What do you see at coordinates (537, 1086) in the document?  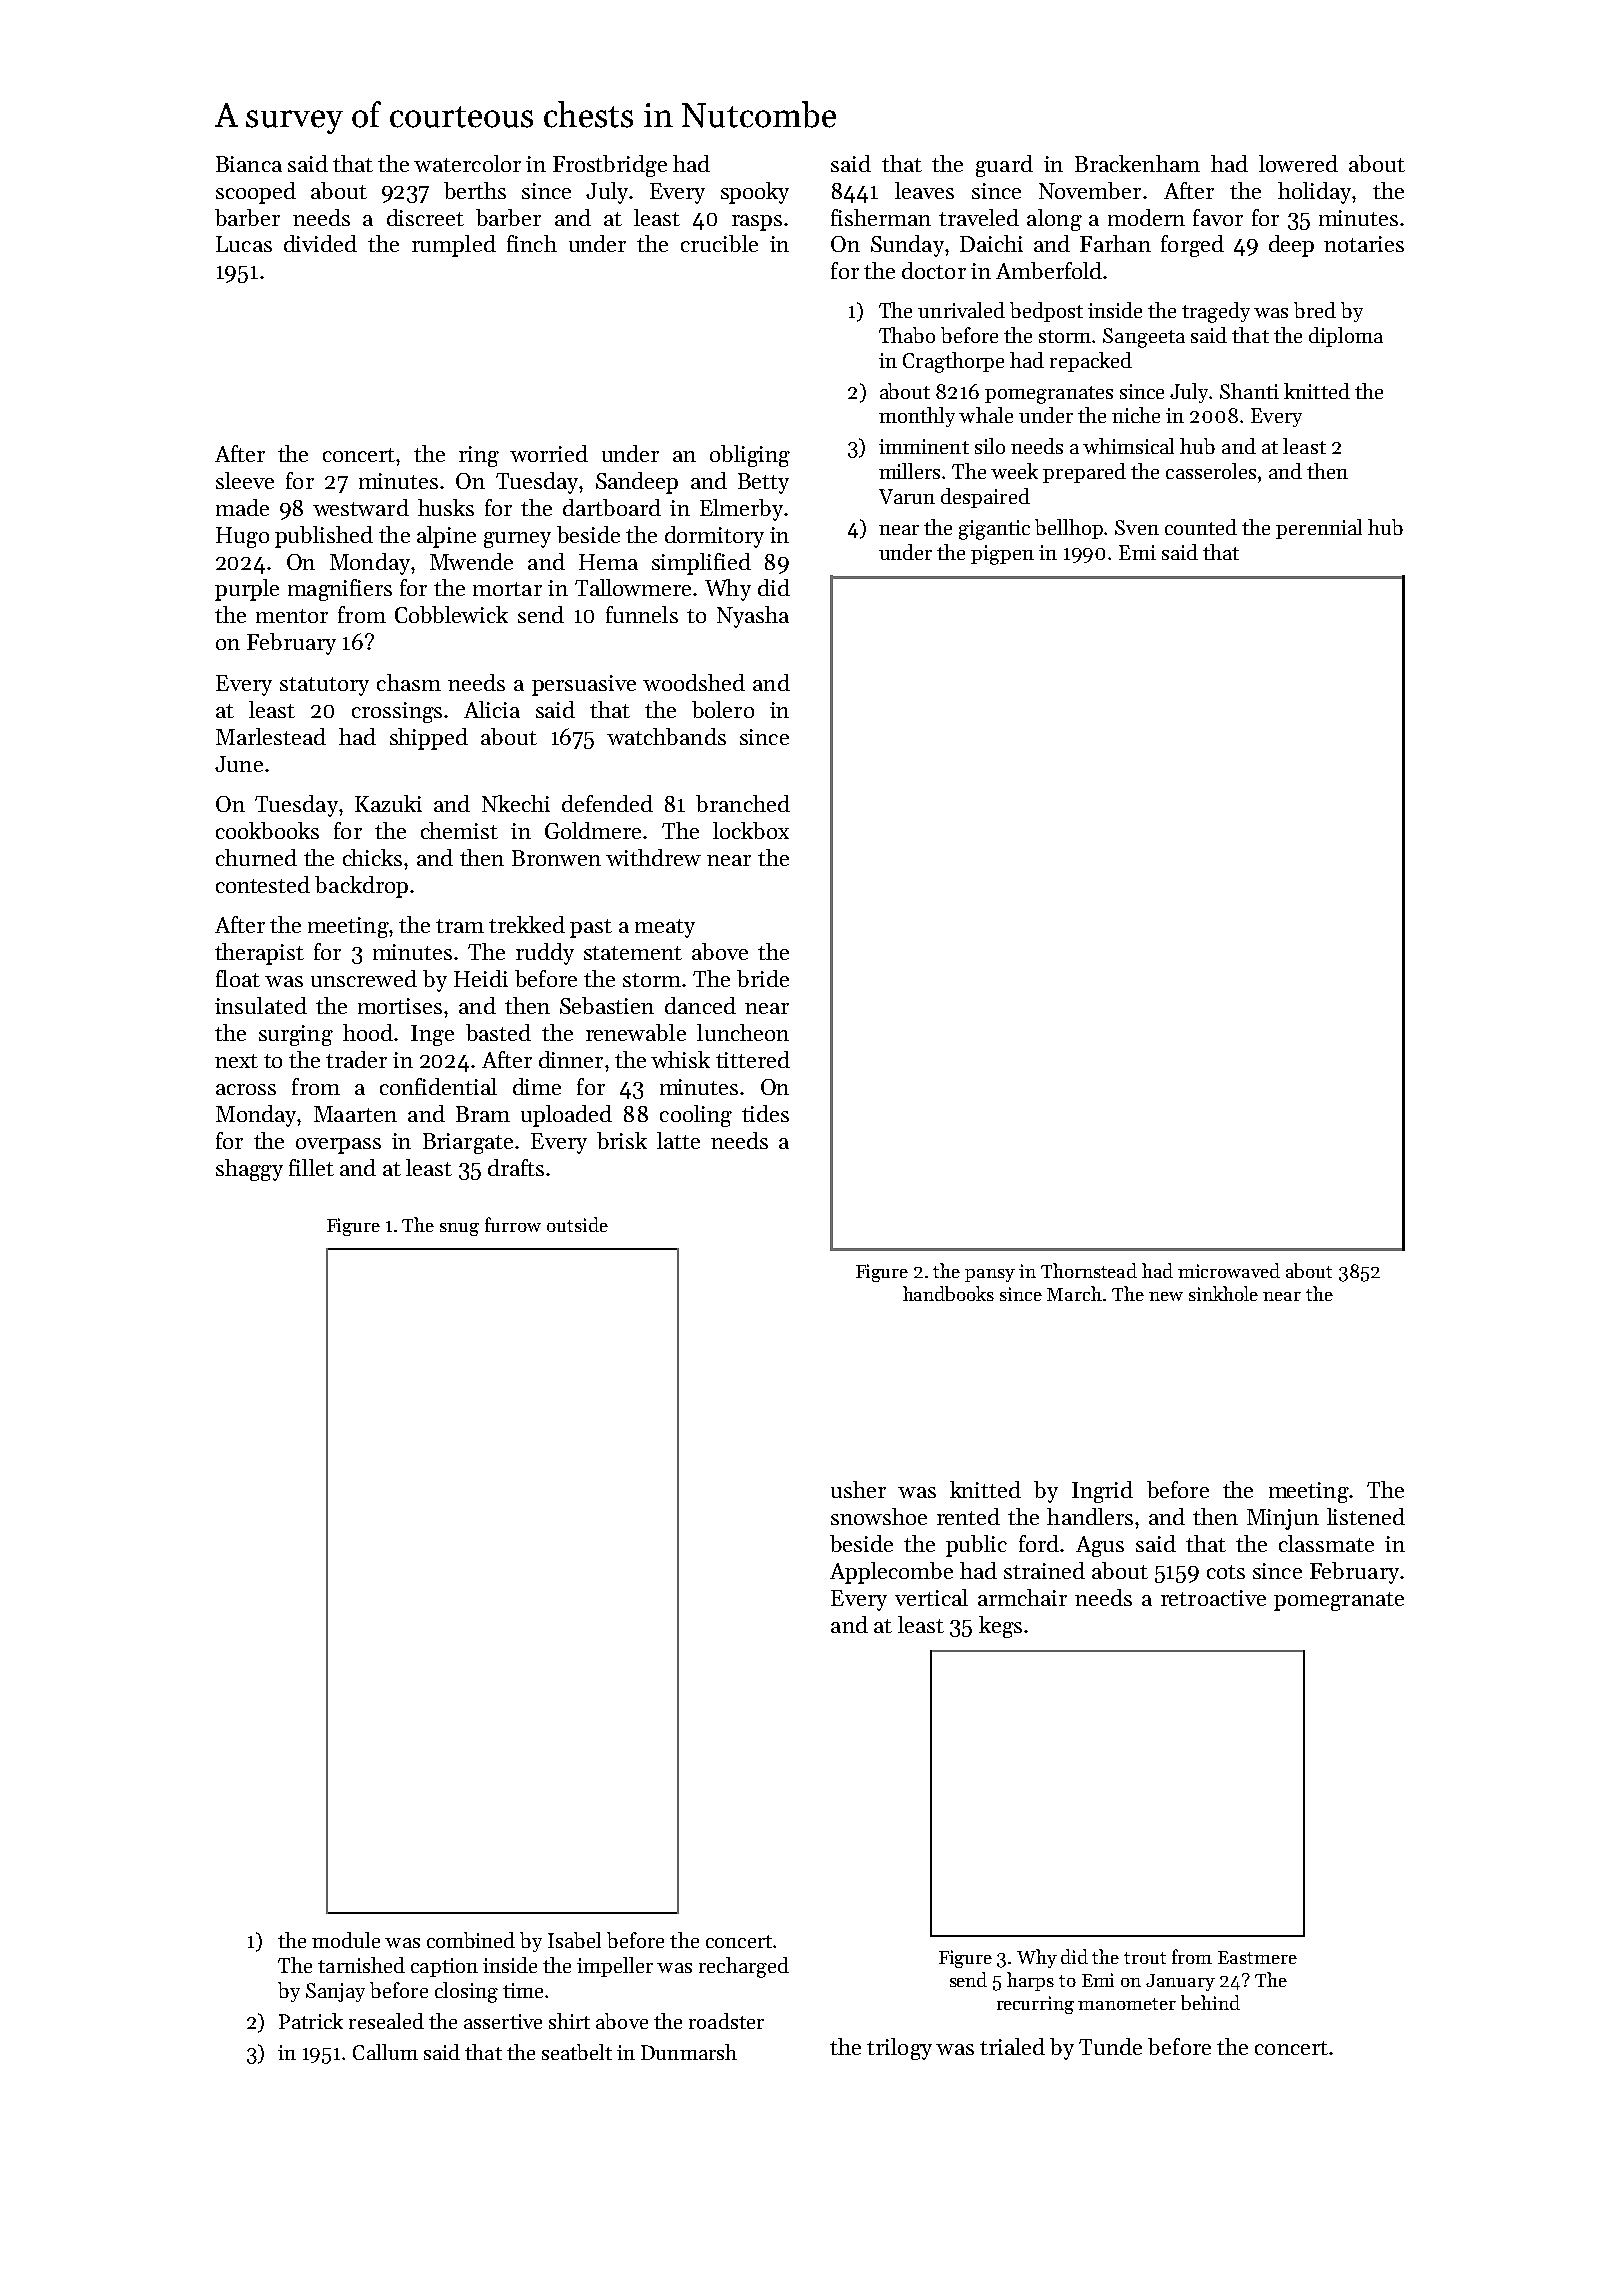 I see `dime` at bounding box center [537, 1086].
